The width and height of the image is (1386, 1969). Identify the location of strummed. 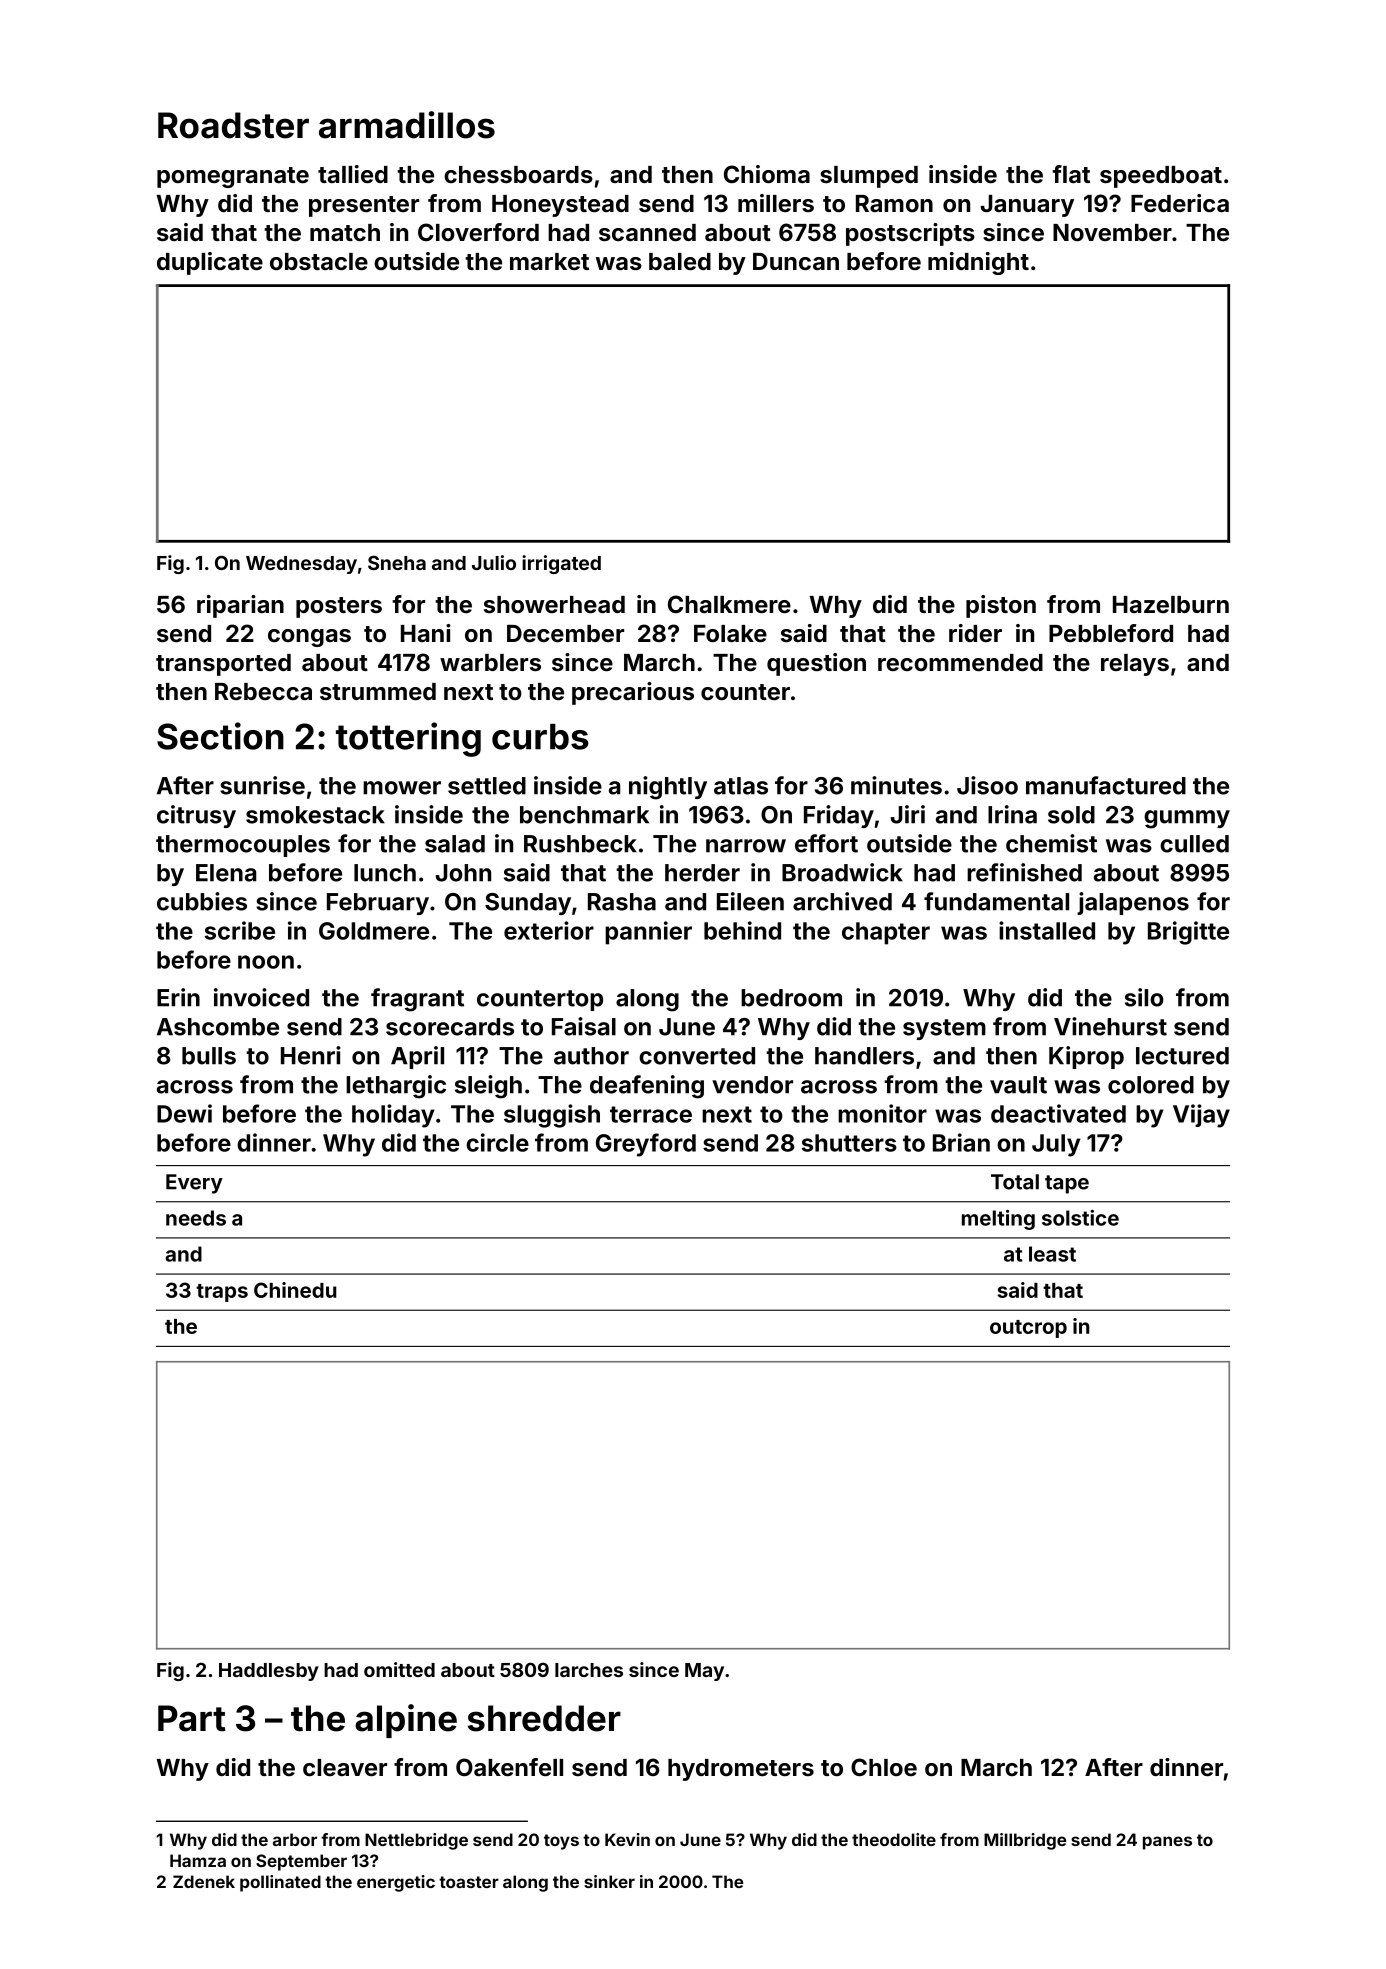
(378, 691).
